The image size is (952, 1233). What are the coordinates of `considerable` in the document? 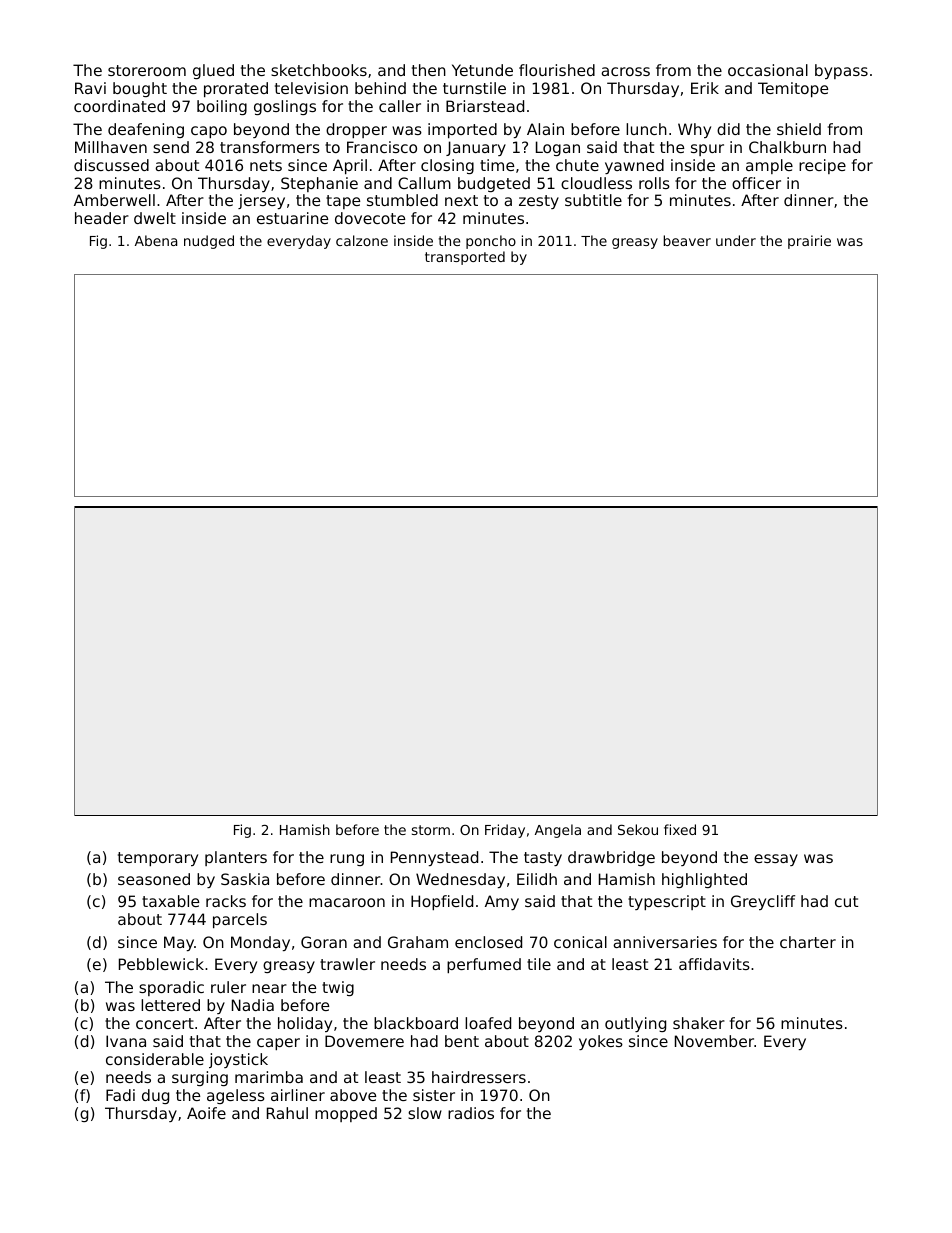 It's located at (155, 1059).
